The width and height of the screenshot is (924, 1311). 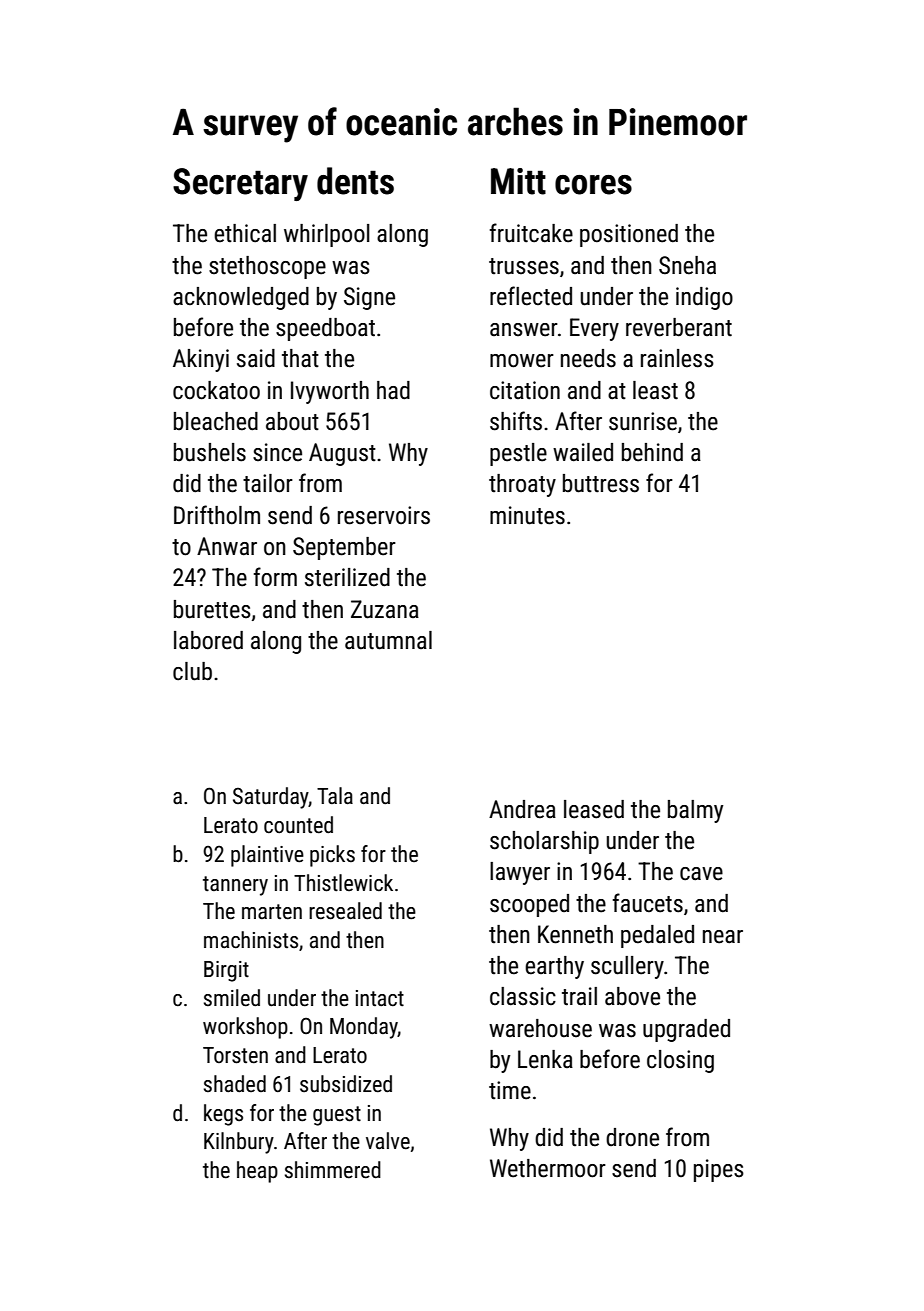 What do you see at coordinates (240, 184) in the screenshot?
I see `Secretary` at bounding box center [240, 184].
